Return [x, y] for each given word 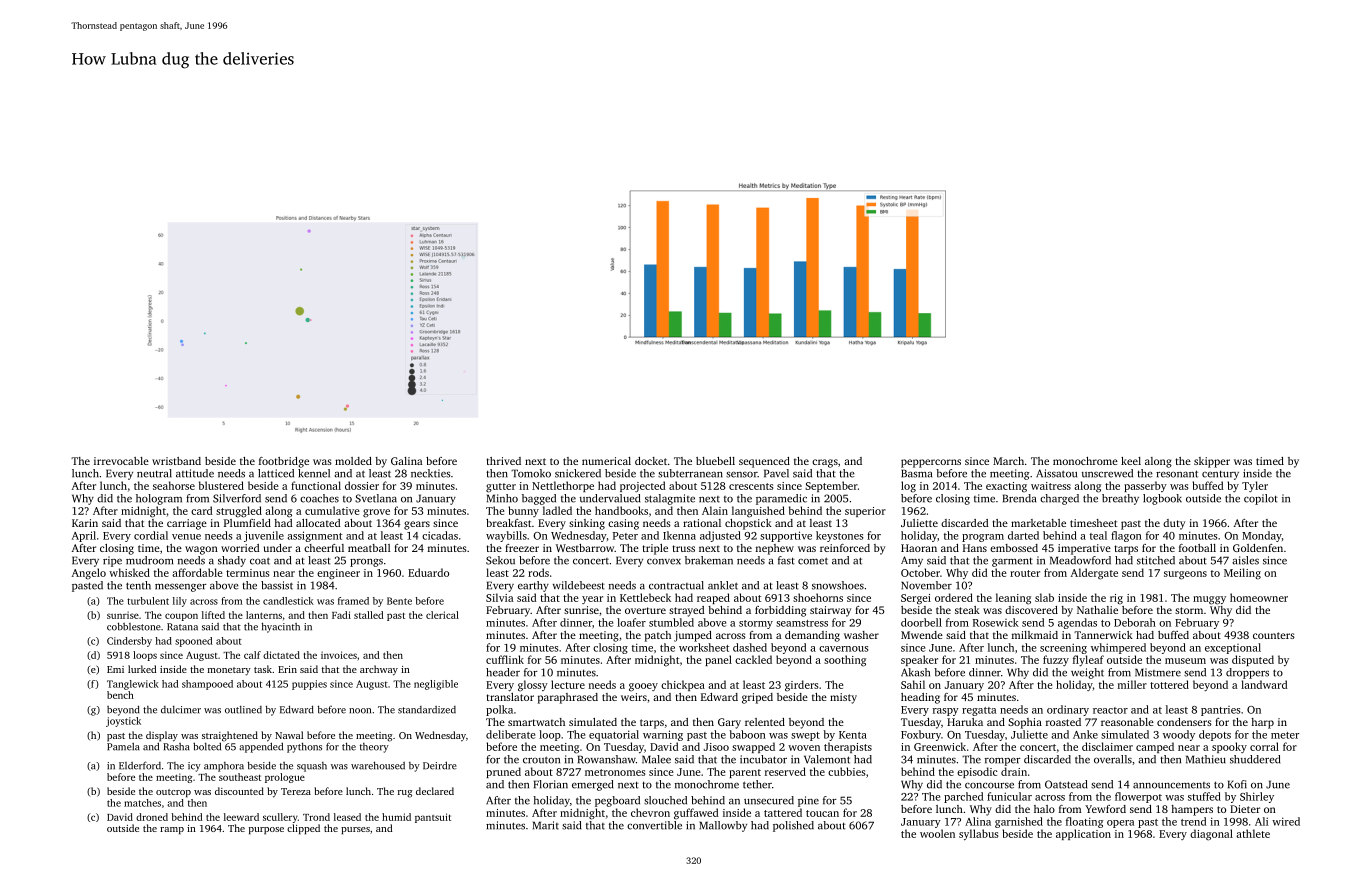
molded [353, 461]
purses [355, 831]
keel [1131, 461]
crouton [541, 760]
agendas [1077, 623]
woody [1179, 735]
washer [861, 635]
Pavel [776, 473]
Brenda [1019, 498]
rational [702, 523]
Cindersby [129, 642]
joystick [123, 722]
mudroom [149, 560]
